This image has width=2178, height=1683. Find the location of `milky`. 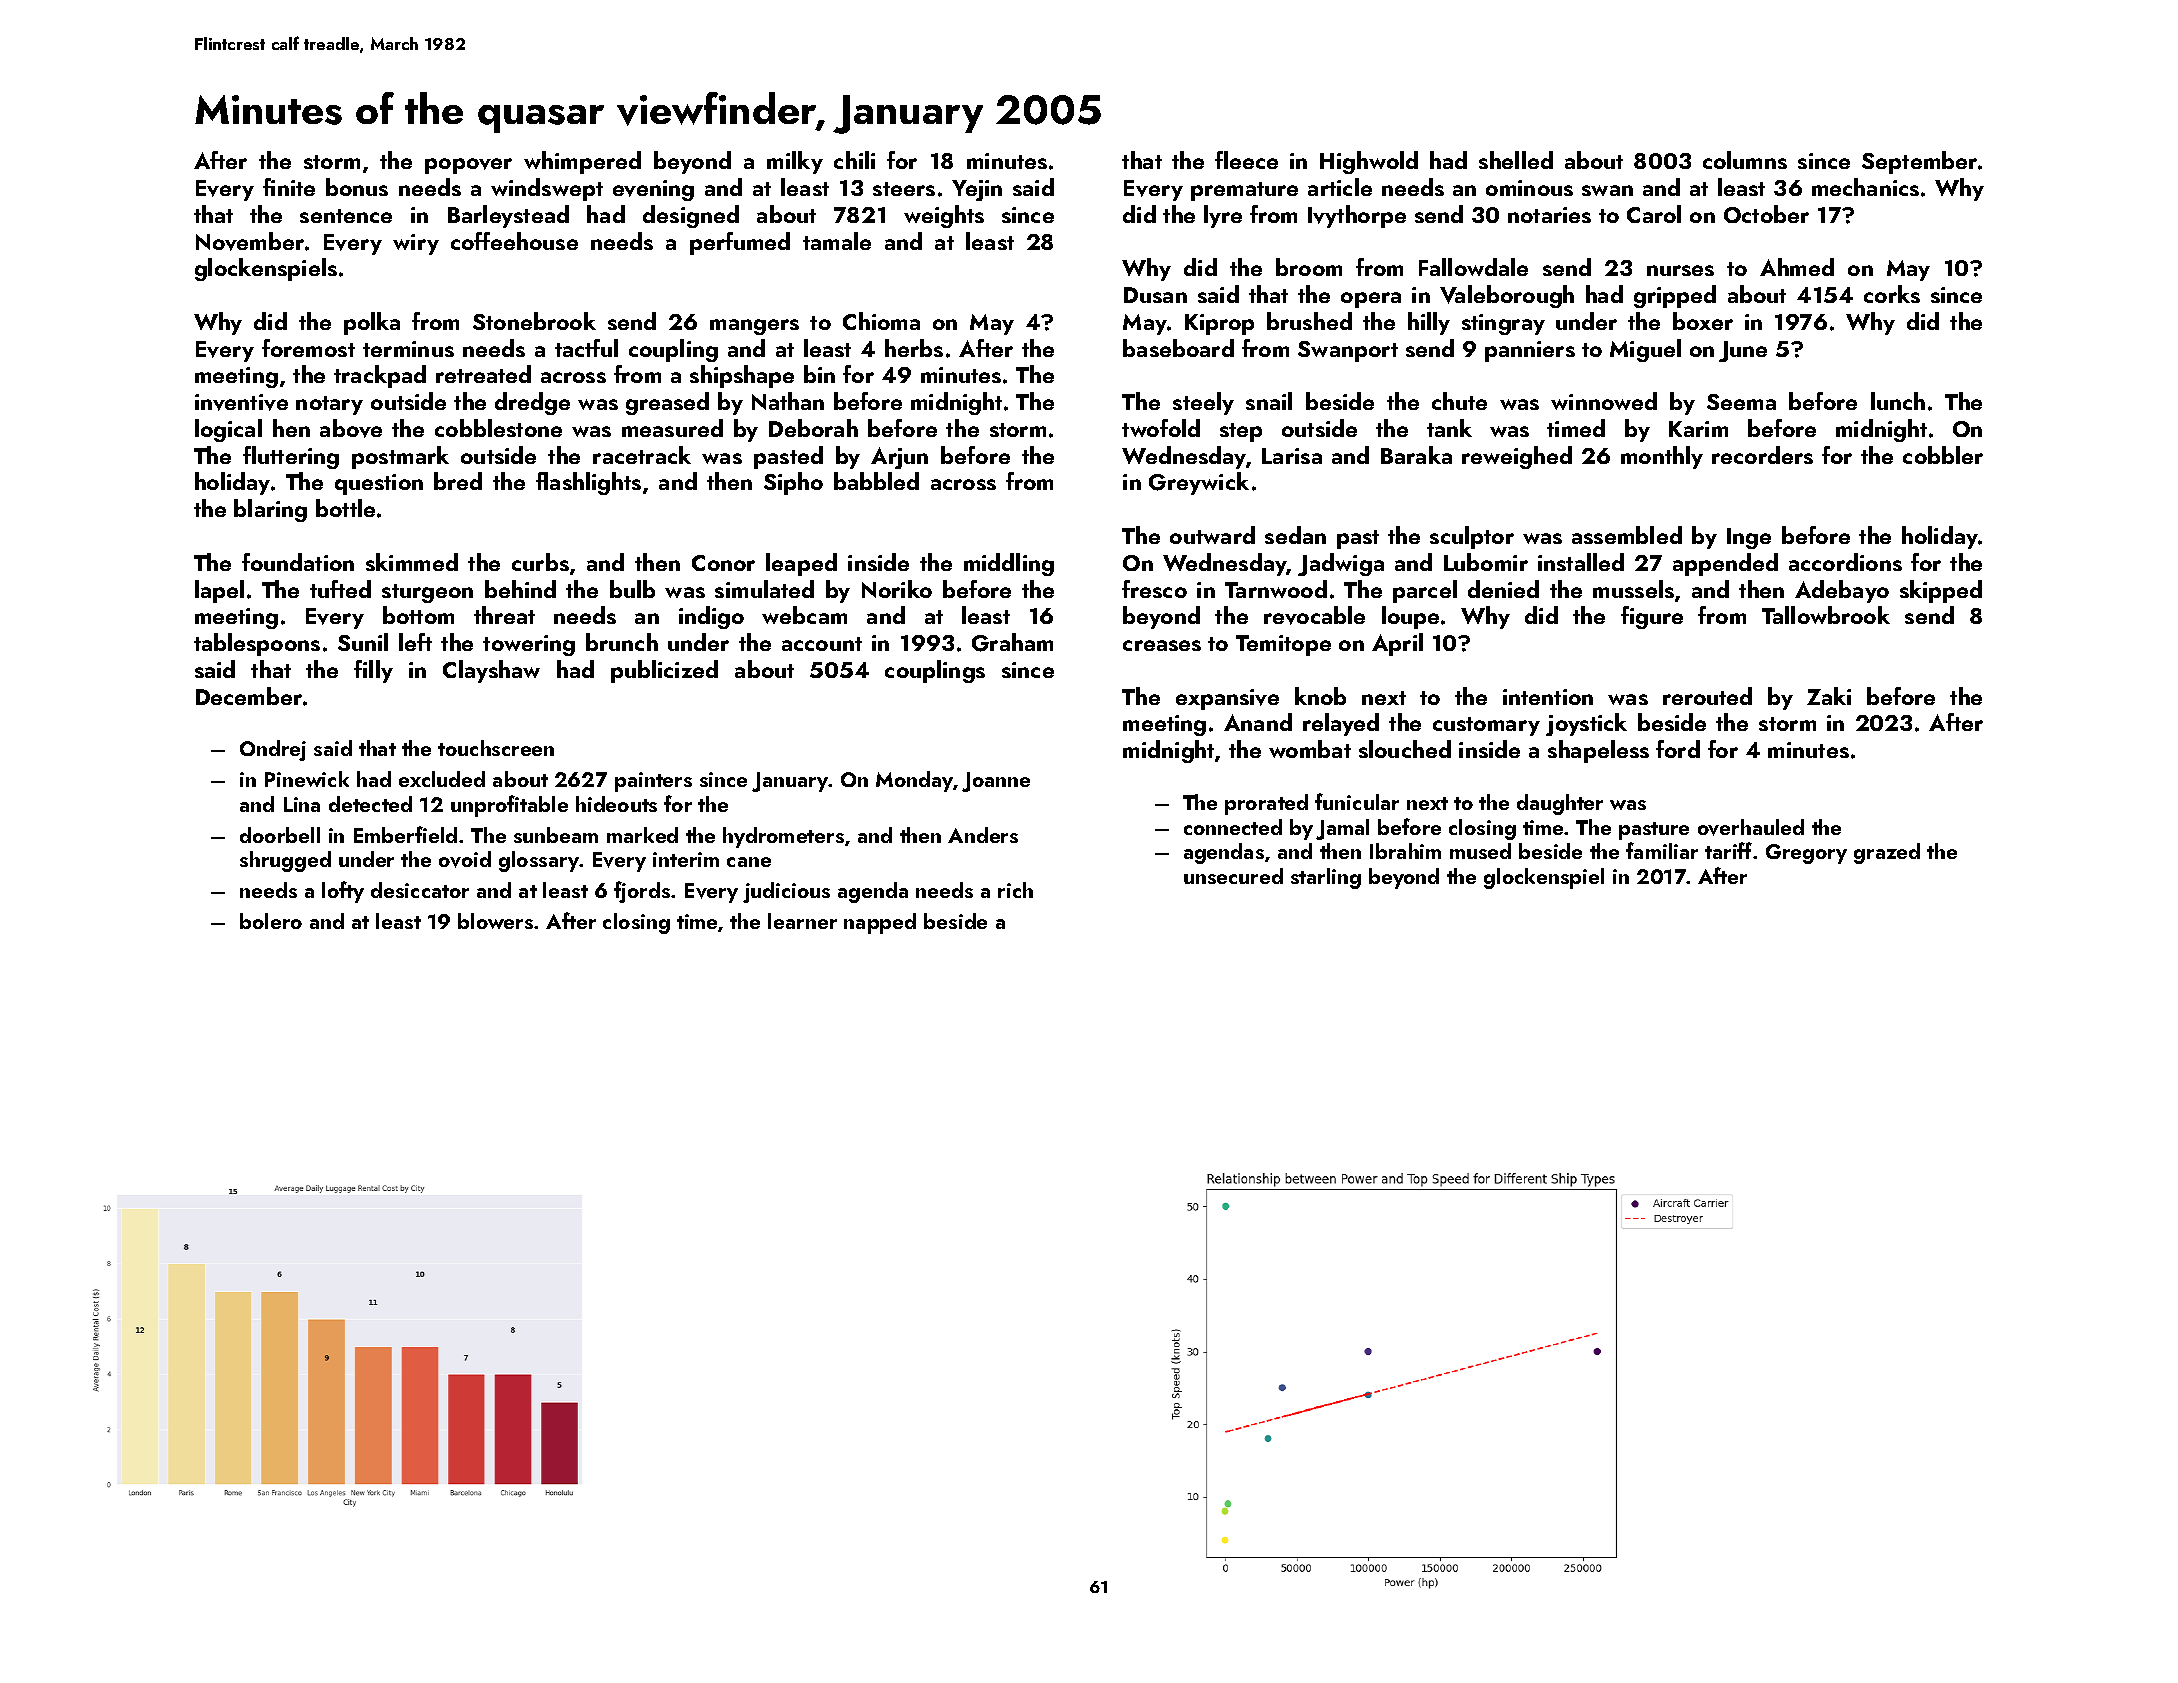

milky is located at coordinates (795, 162).
